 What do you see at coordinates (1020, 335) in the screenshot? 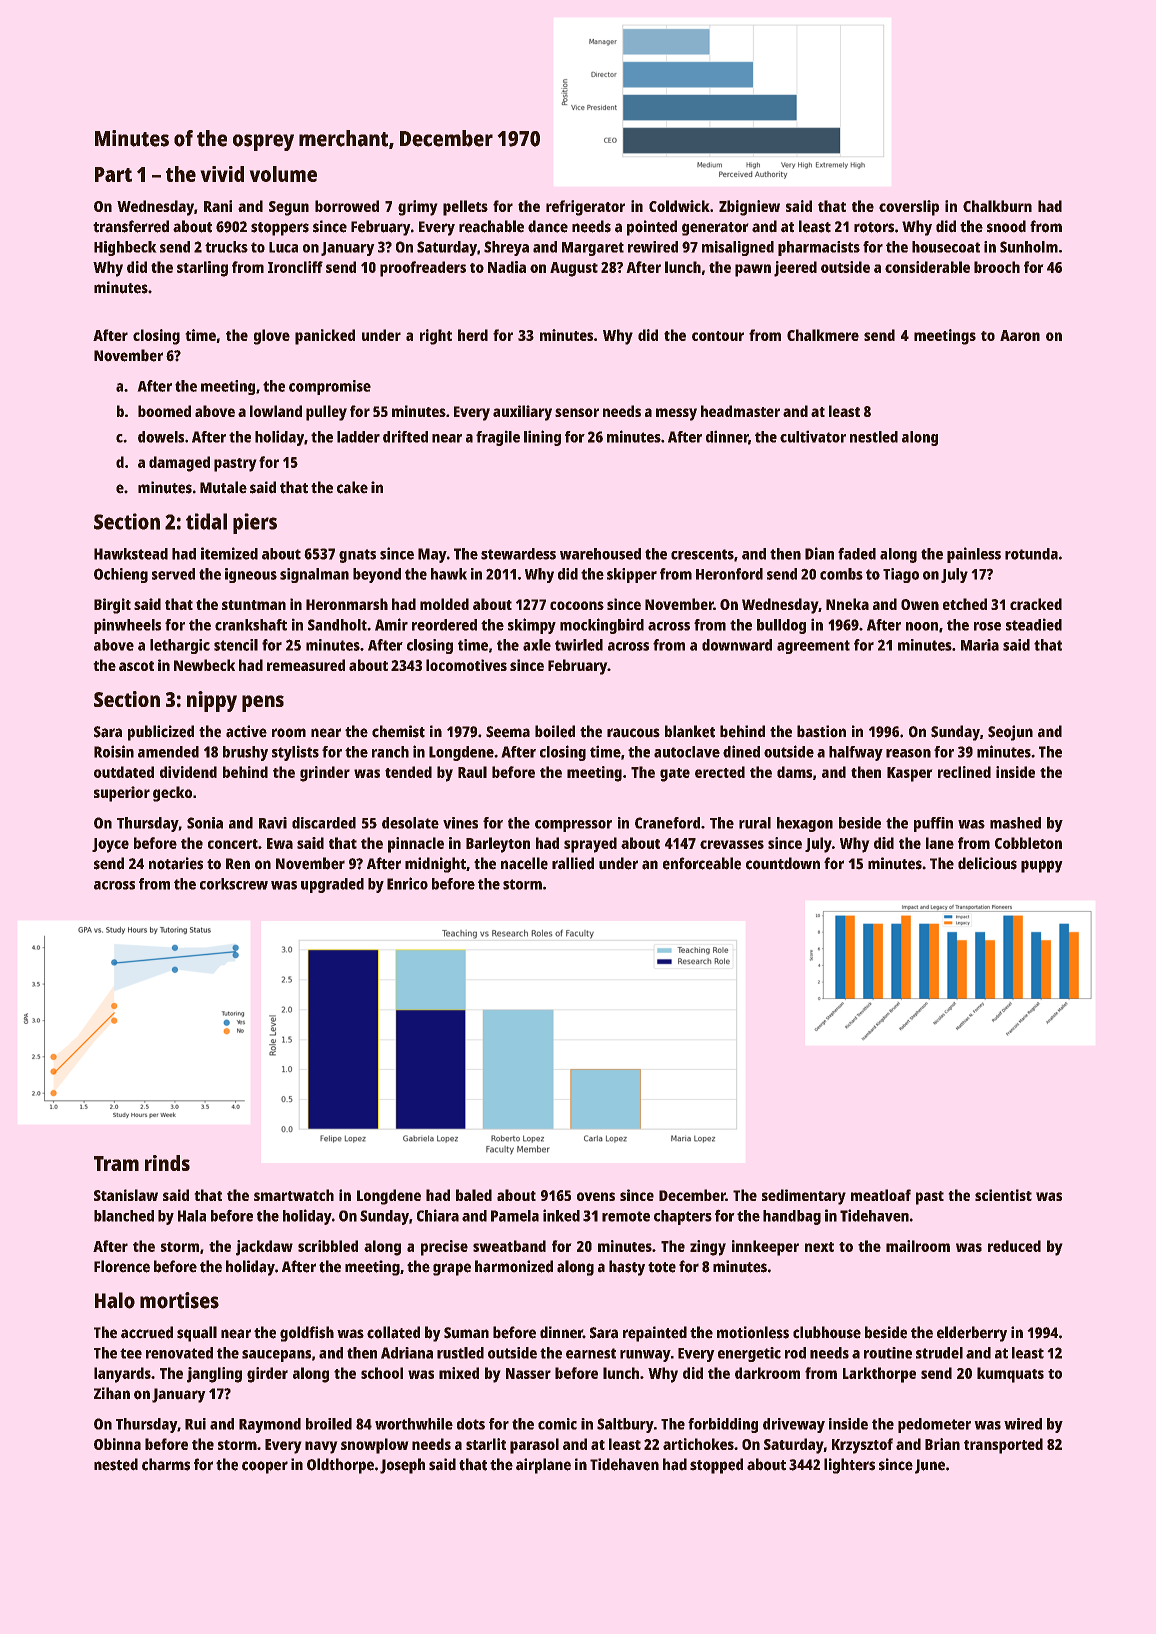
I see `Aaron` at bounding box center [1020, 335].
